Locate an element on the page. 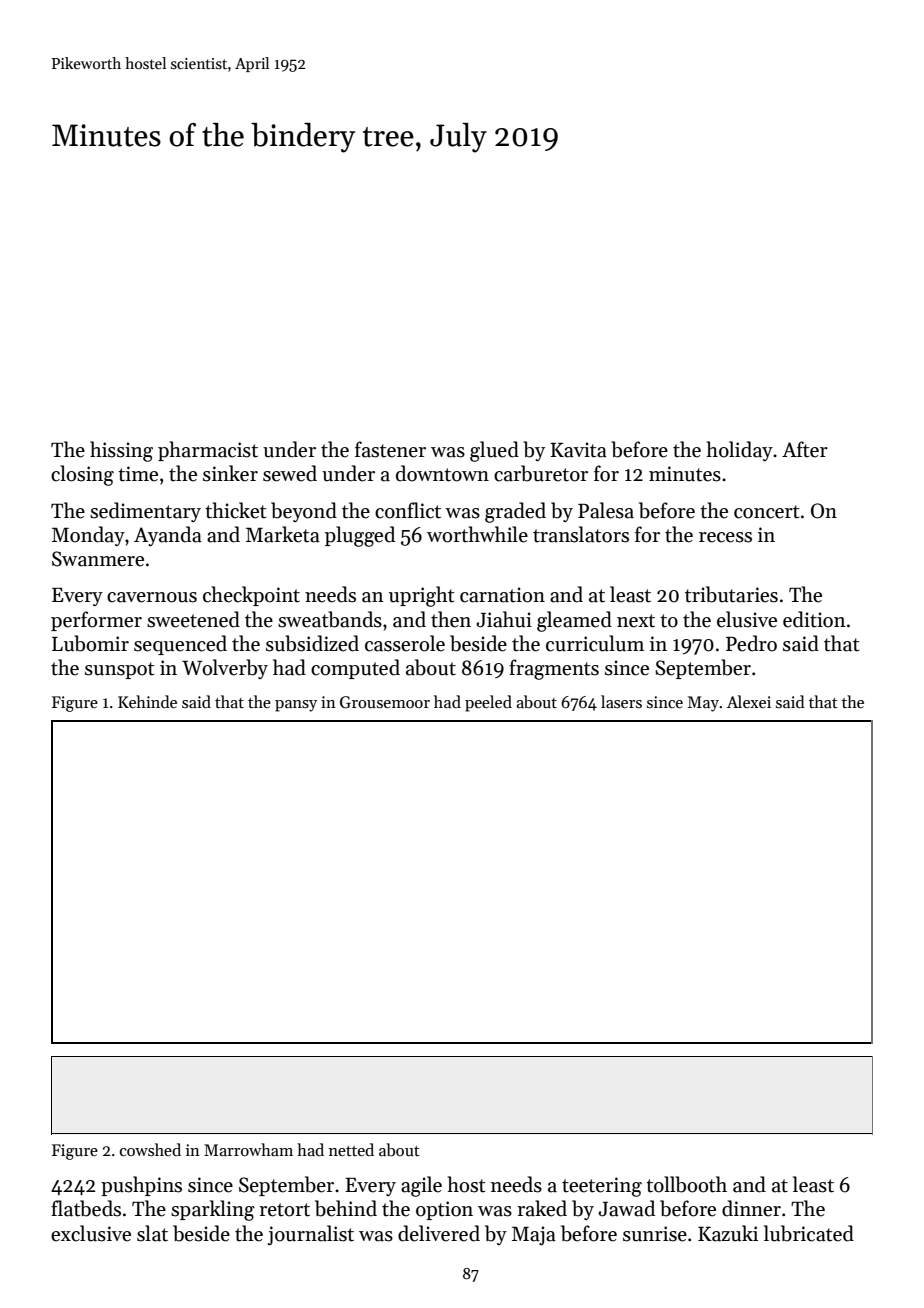  Kavita is located at coordinates (578, 450).
